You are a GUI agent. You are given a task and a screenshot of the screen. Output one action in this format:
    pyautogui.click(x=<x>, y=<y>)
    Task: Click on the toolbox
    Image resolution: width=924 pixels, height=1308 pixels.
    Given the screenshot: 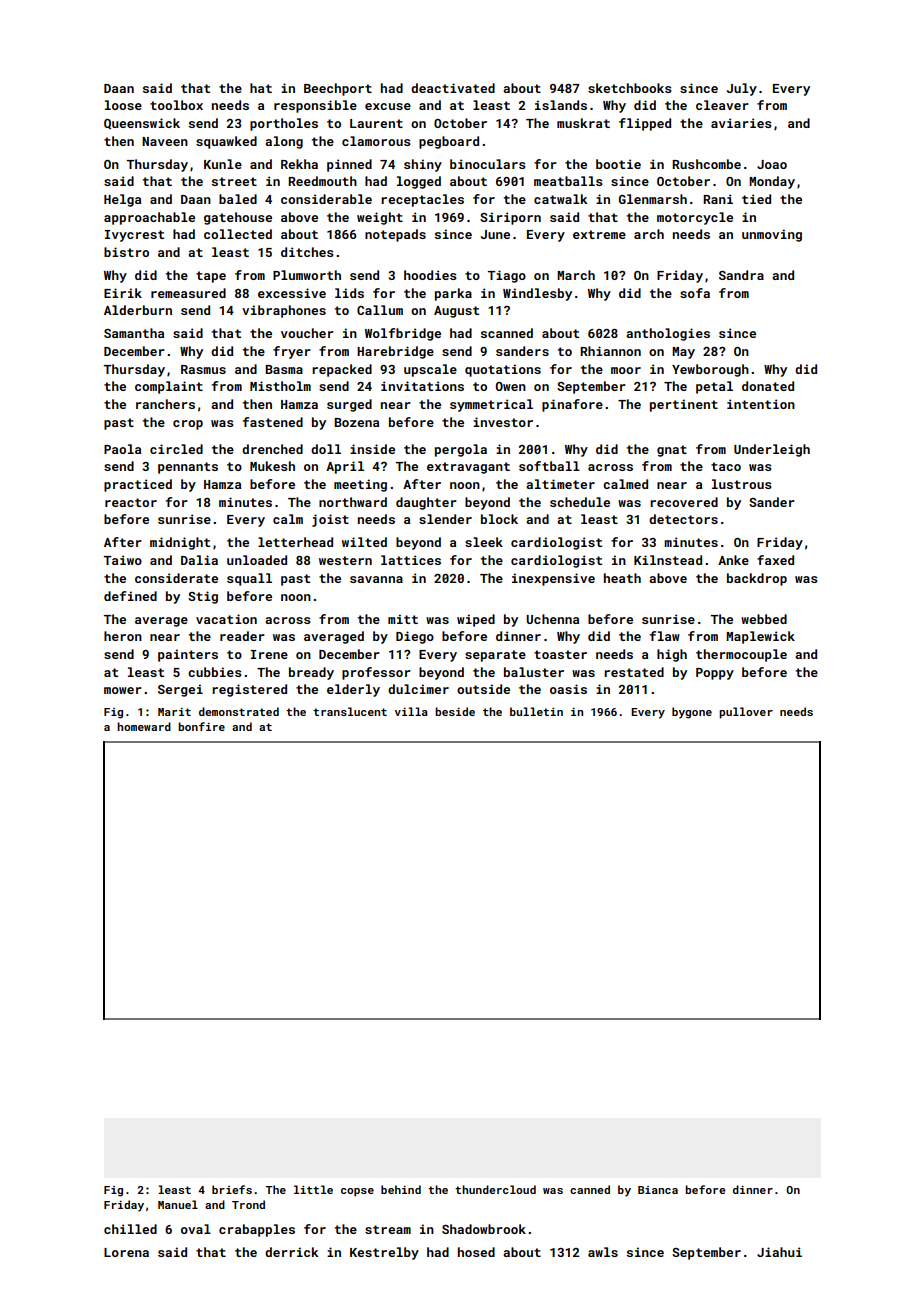 What is the action you would take?
    pyautogui.click(x=176, y=105)
